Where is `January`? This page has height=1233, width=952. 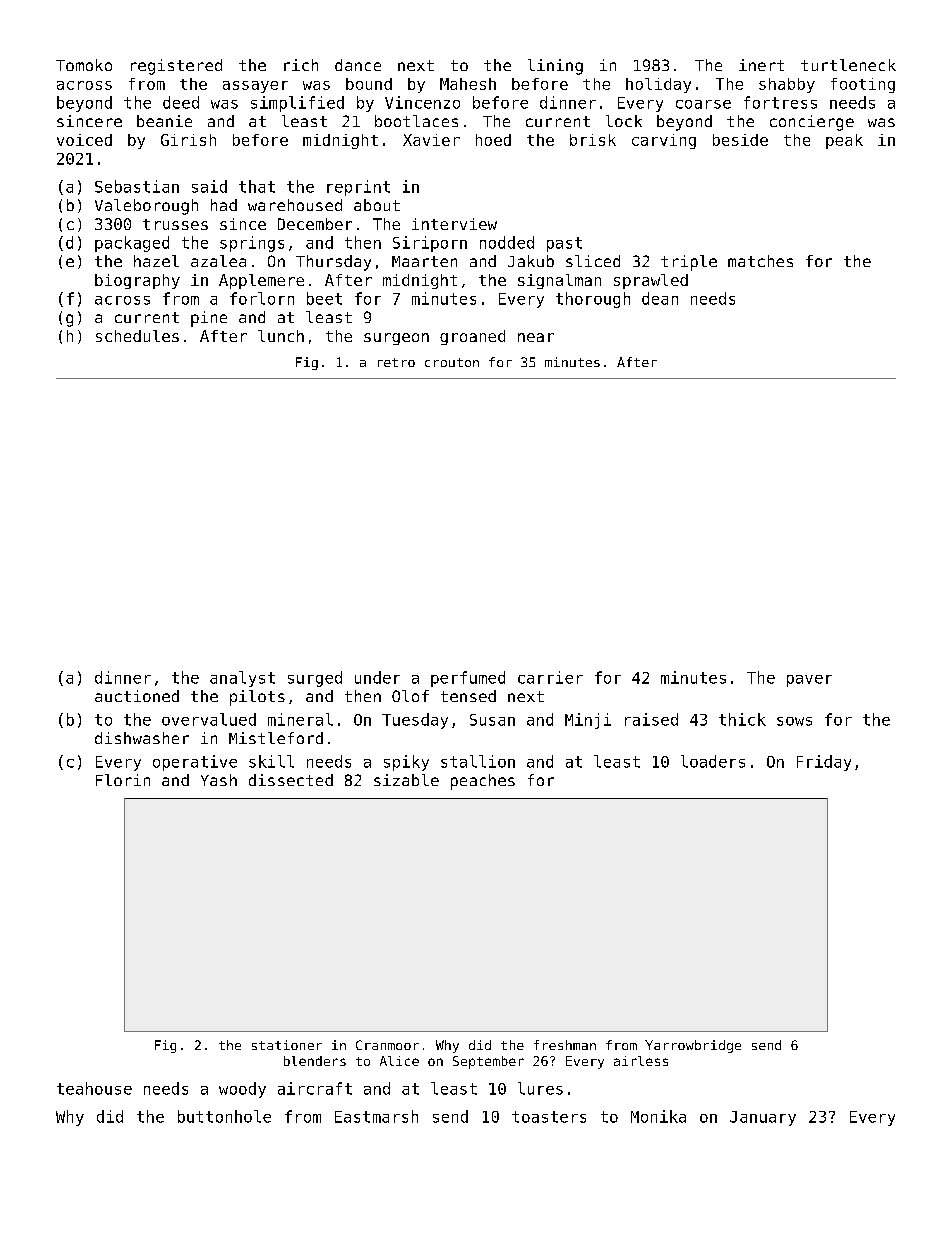 January is located at coordinates (763, 1118).
